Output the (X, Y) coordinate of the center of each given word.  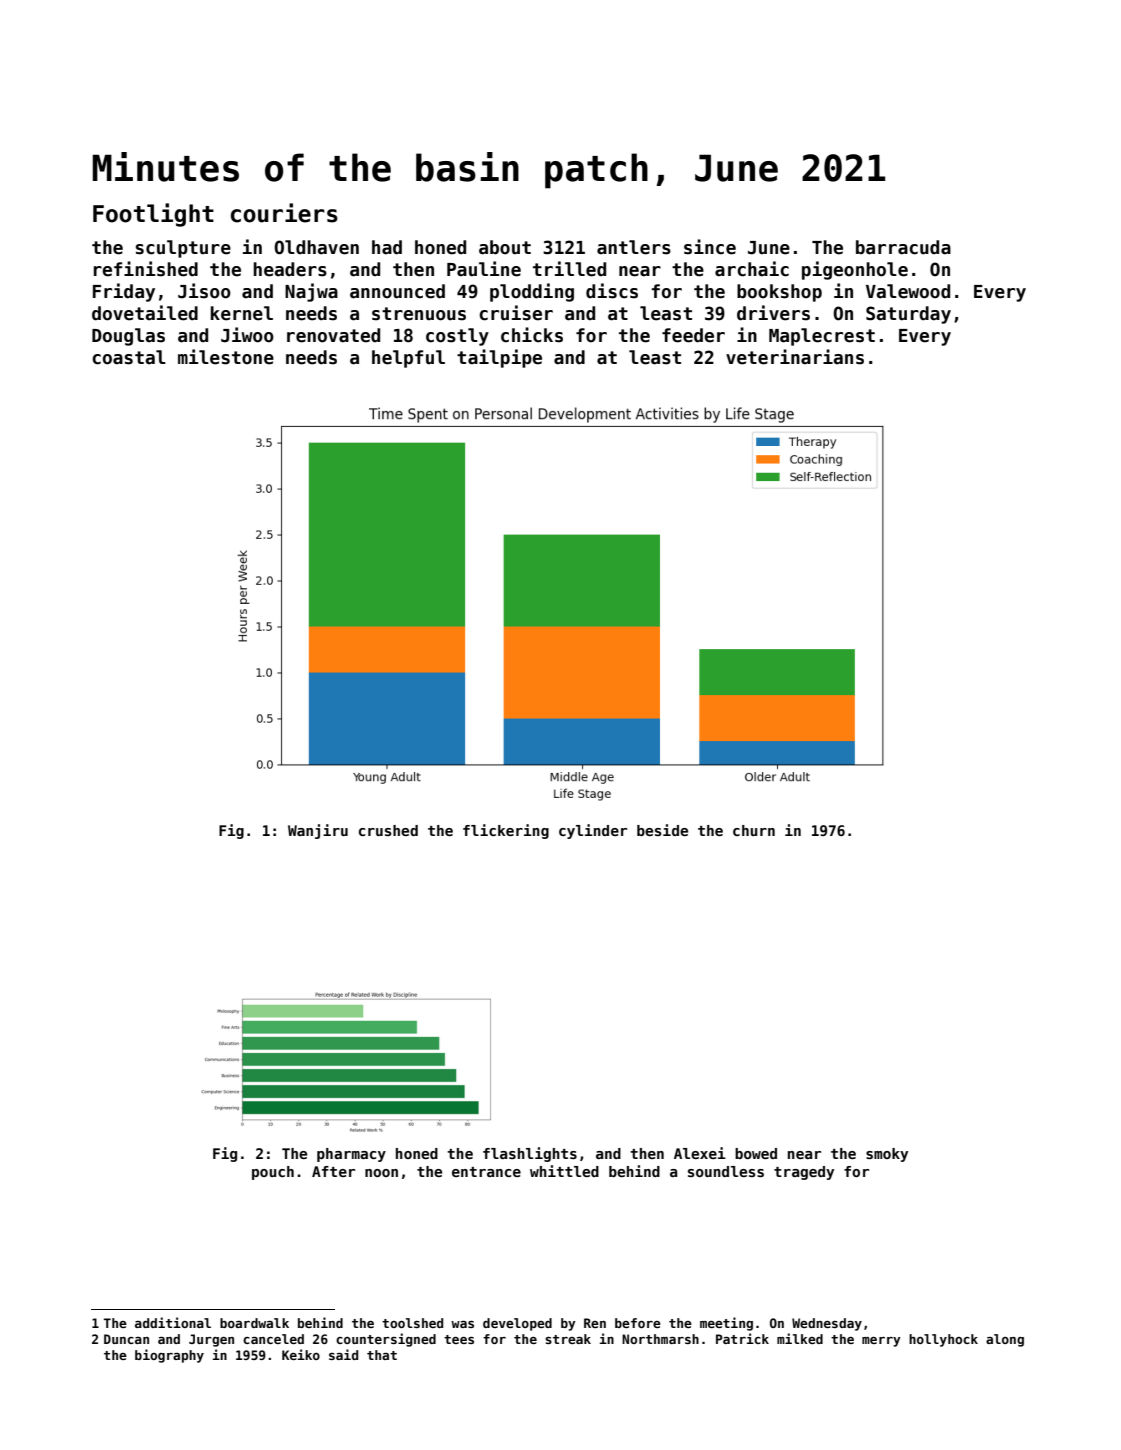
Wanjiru (318, 831)
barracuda (903, 247)
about (505, 247)
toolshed (412, 1323)
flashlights (530, 1154)
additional (173, 1322)
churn (754, 830)
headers (290, 269)
